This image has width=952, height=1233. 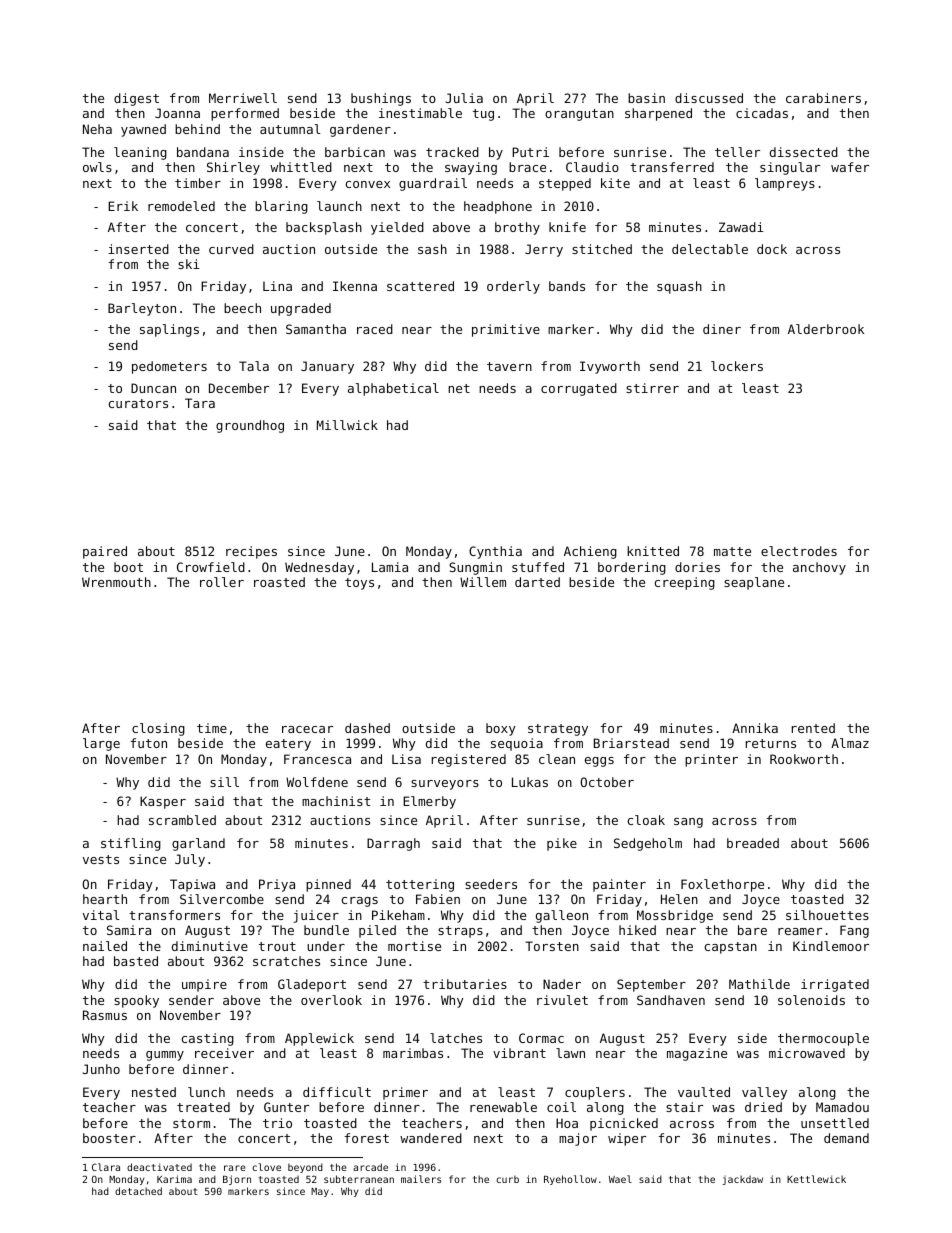 I want to click on anchovy, so click(x=819, y=568).
